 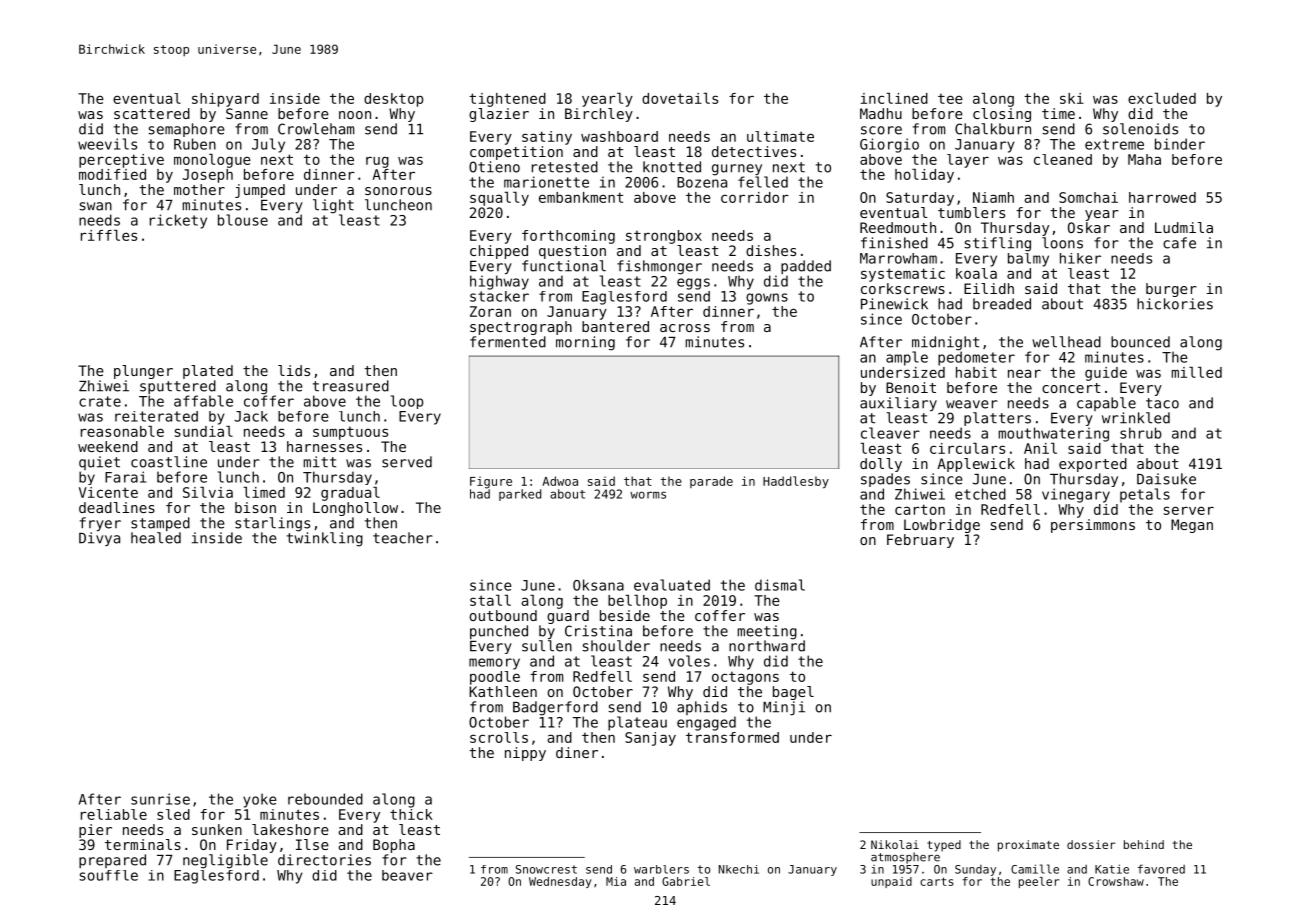 What do you see at coordinates (520, 495) in the screenshot?
I see `parked` at bounding box center [520, 495].
